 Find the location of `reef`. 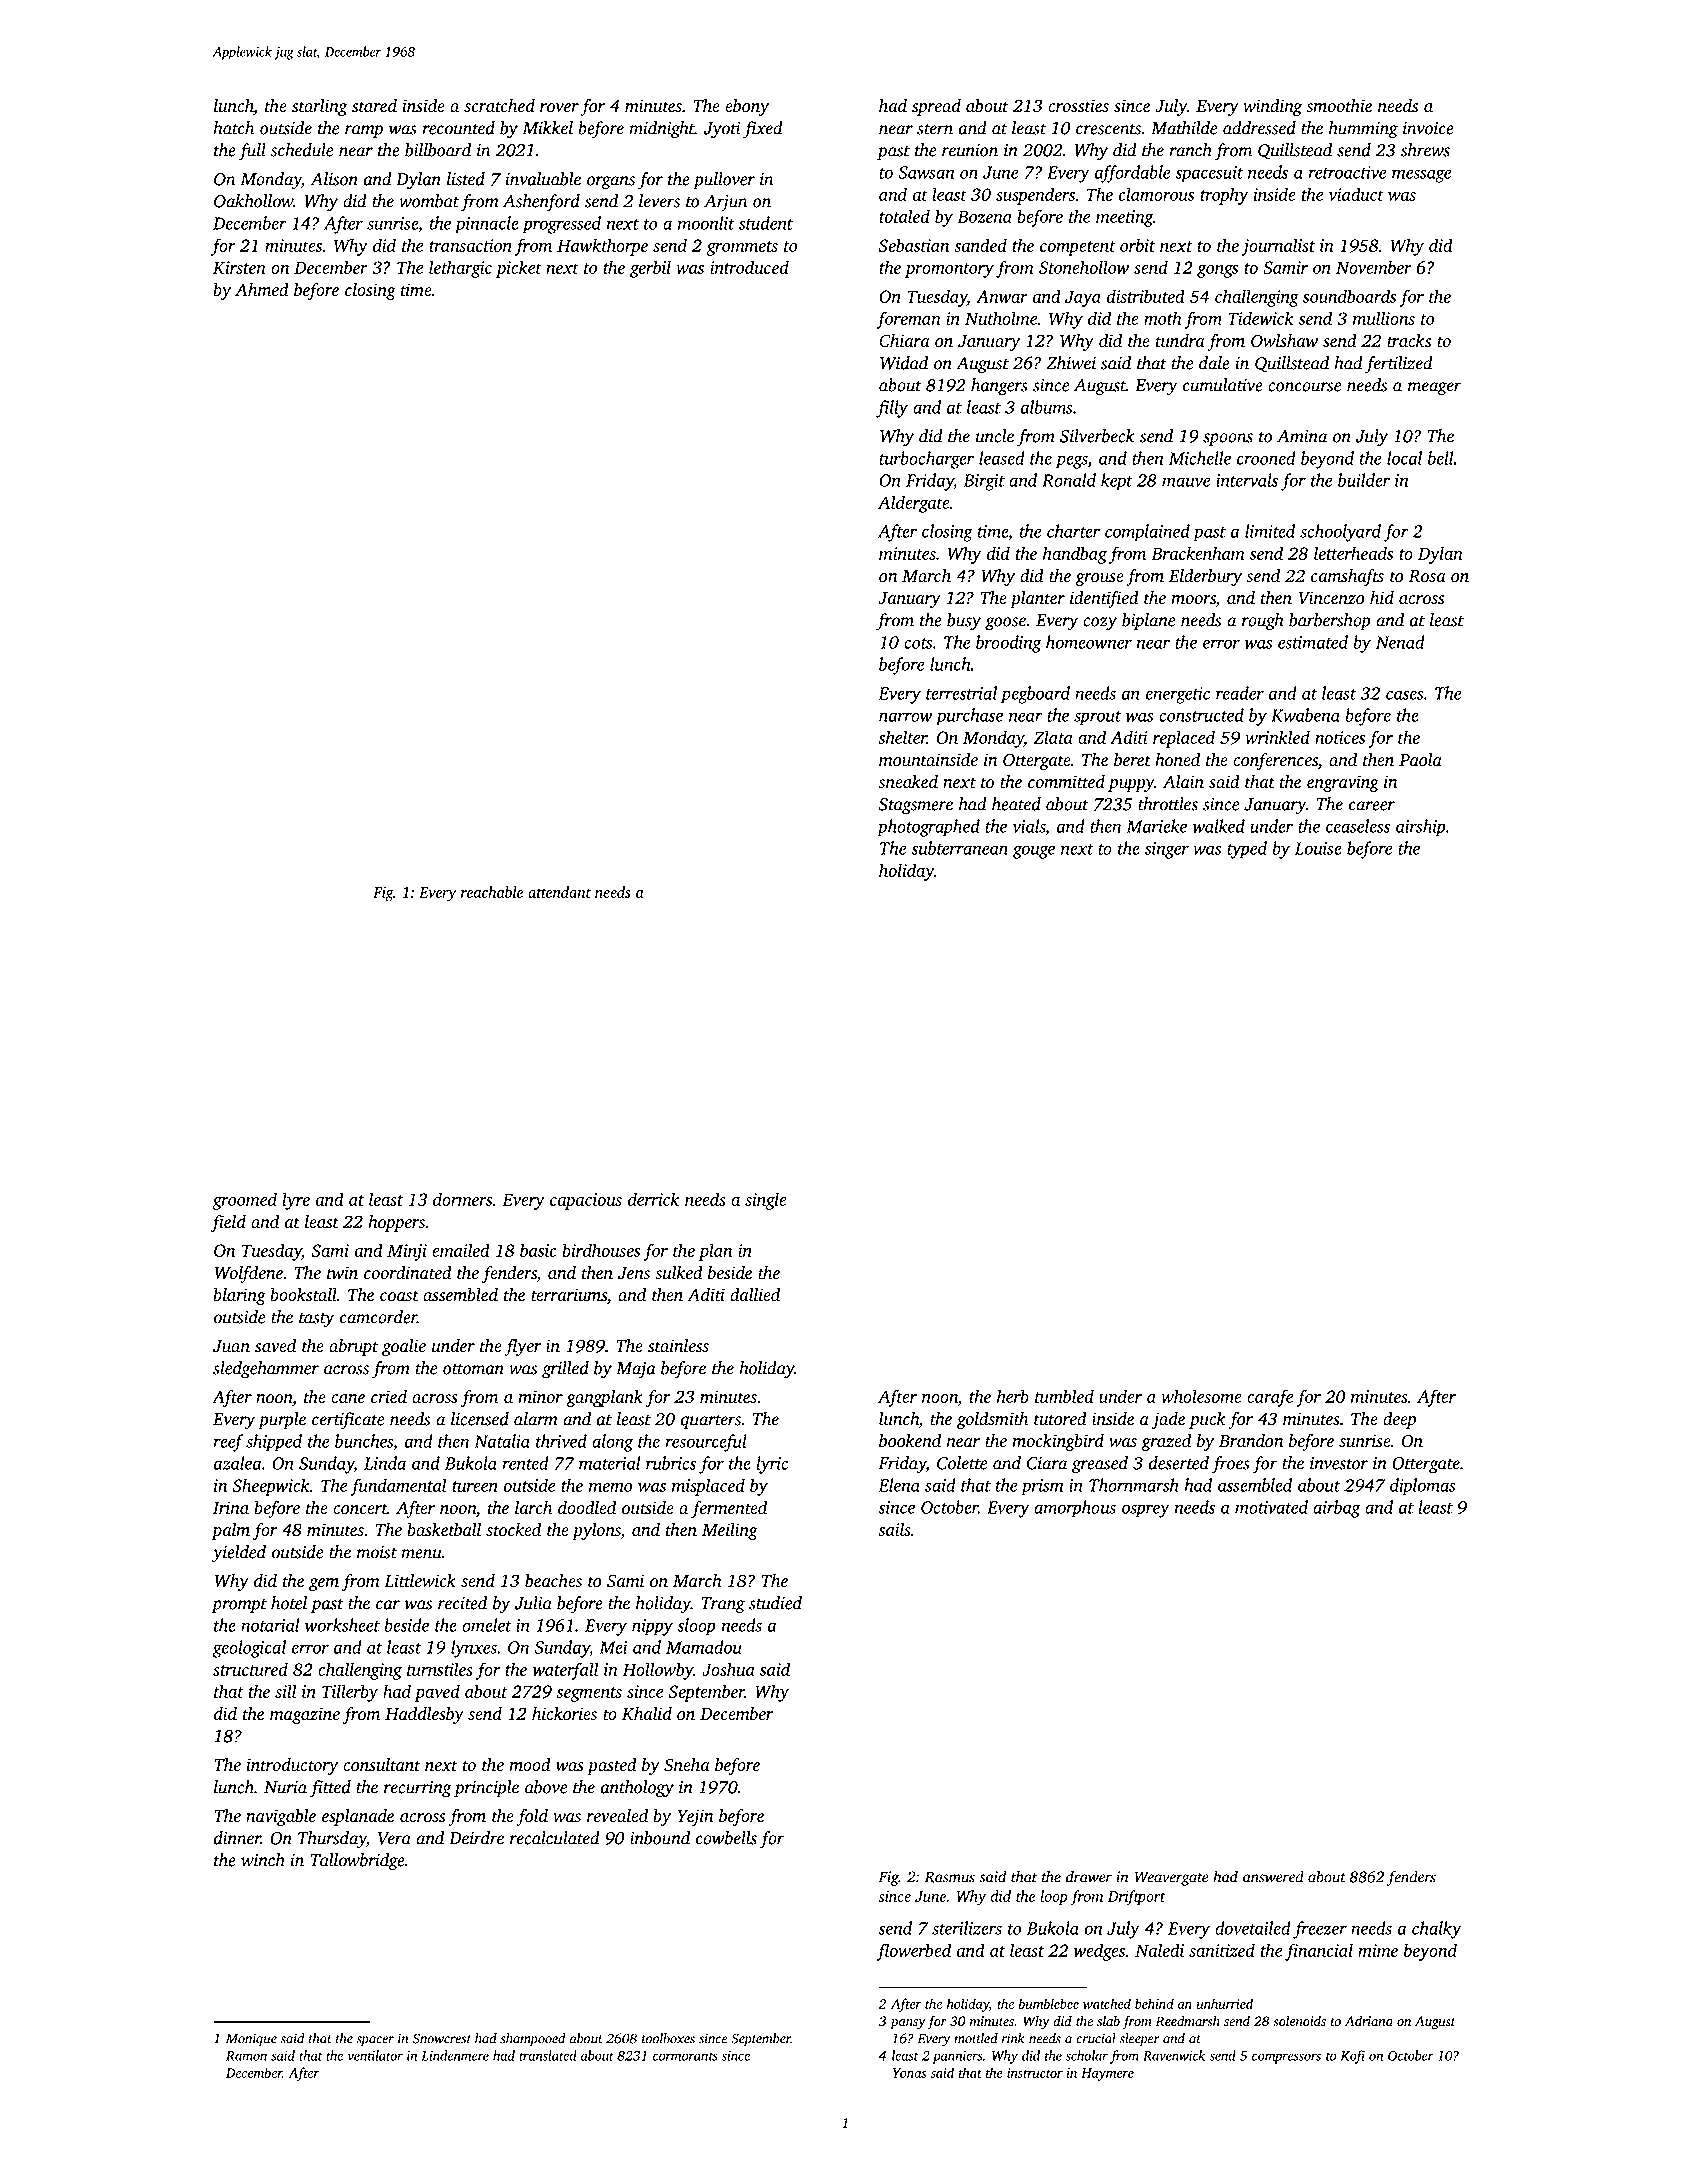

reef is located at coordinates (229, 1443).
